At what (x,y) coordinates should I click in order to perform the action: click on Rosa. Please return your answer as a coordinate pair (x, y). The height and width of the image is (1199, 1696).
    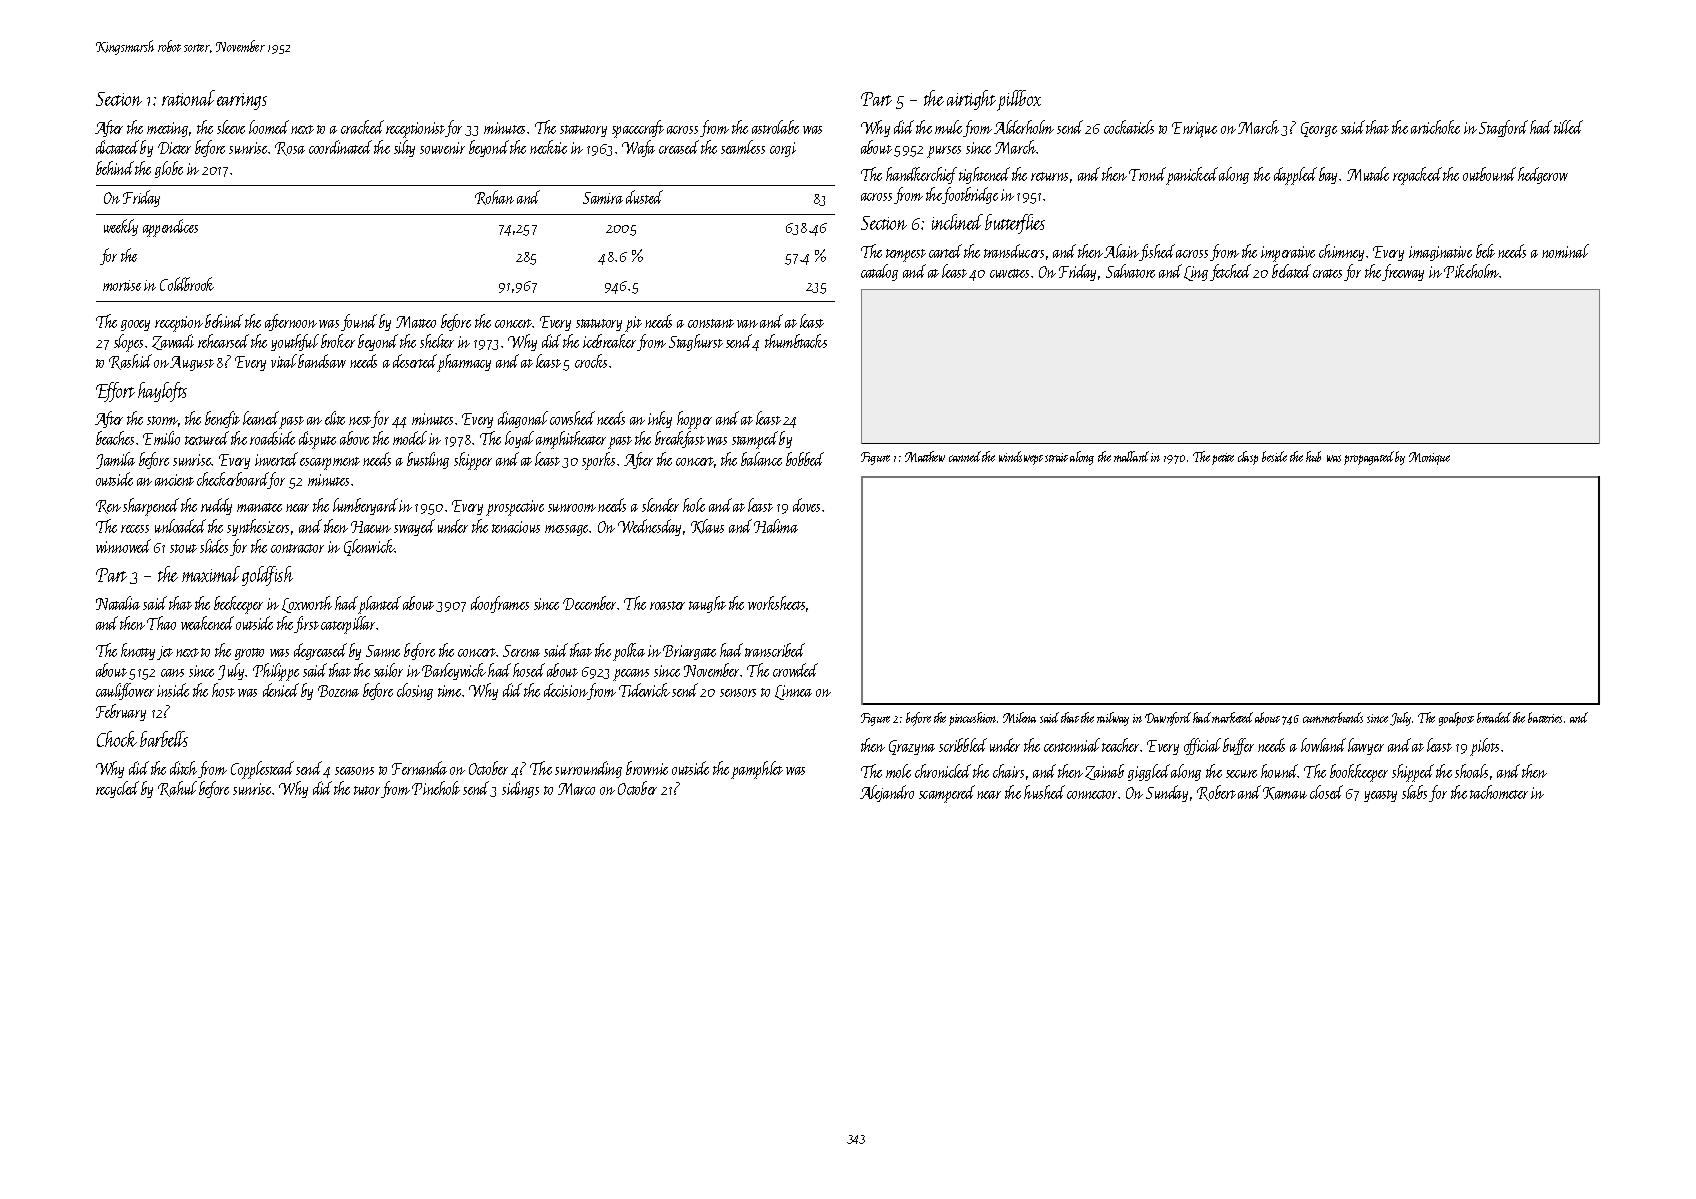
    Looking at the image, I should click on (290, 149).
